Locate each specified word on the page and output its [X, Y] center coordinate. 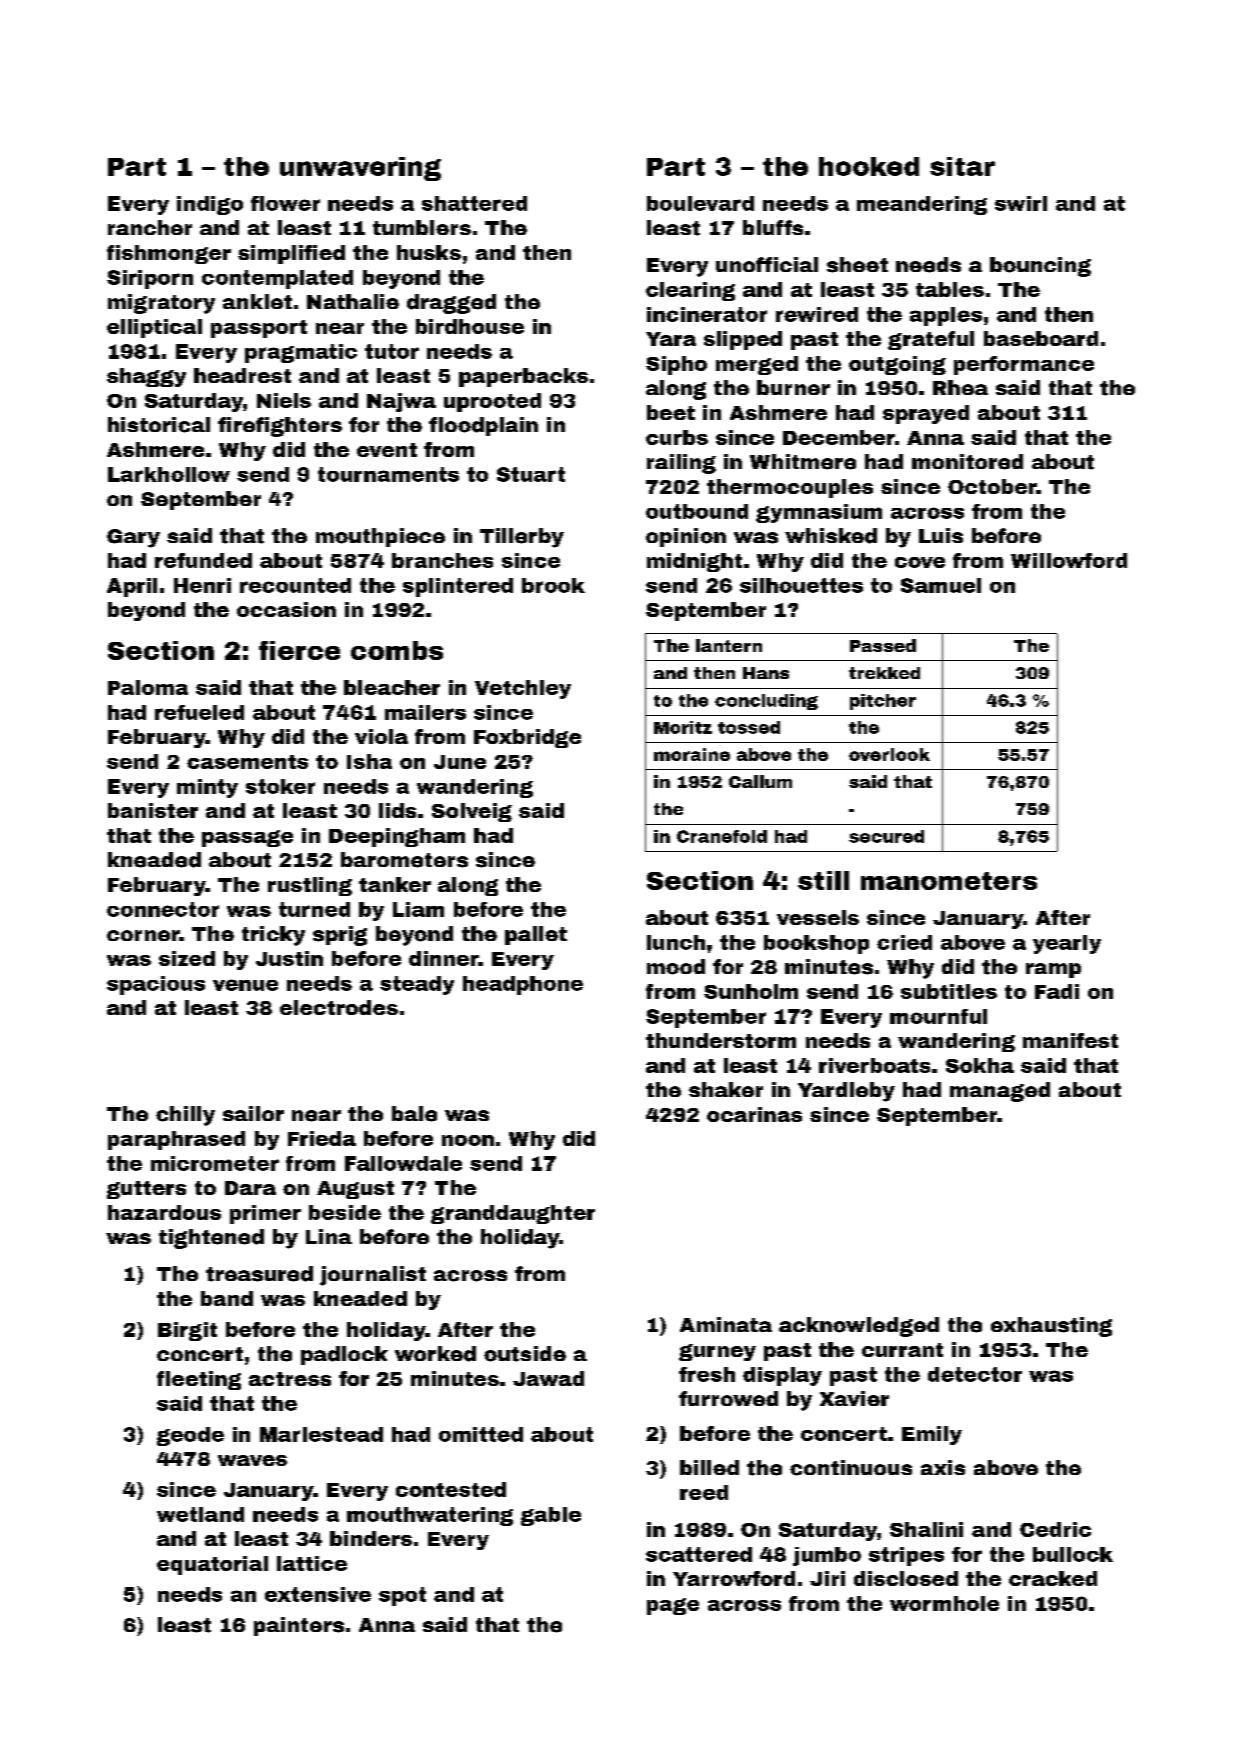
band [227, 1298]
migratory [161, 304]
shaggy [146, 377]
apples [946, 316]
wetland [200, 1514]
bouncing [1040, 267]
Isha [369, 761]
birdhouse [470, 326]
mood [676, 967]
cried [904, 942]
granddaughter [513, 1214]
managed [1000, 1092]
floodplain [483, 426]
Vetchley [523, 689]
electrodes [339, 1007]
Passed [883, 645]
